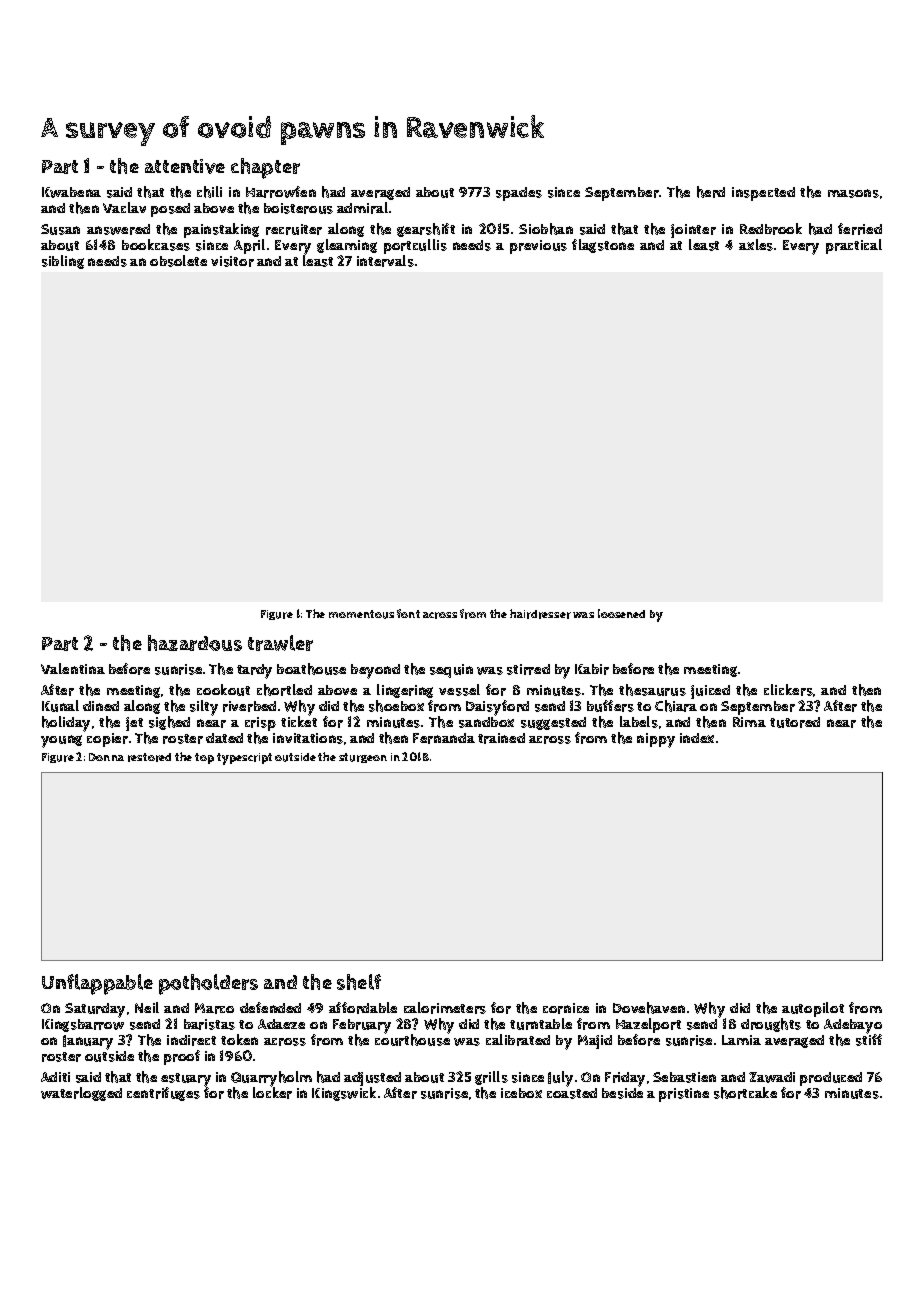 Image resolution: width=924 pixels, height=1308 pixels. Describe the element at coordinates (156, 245) in the screenshot. I see `bookcases` at that location.
